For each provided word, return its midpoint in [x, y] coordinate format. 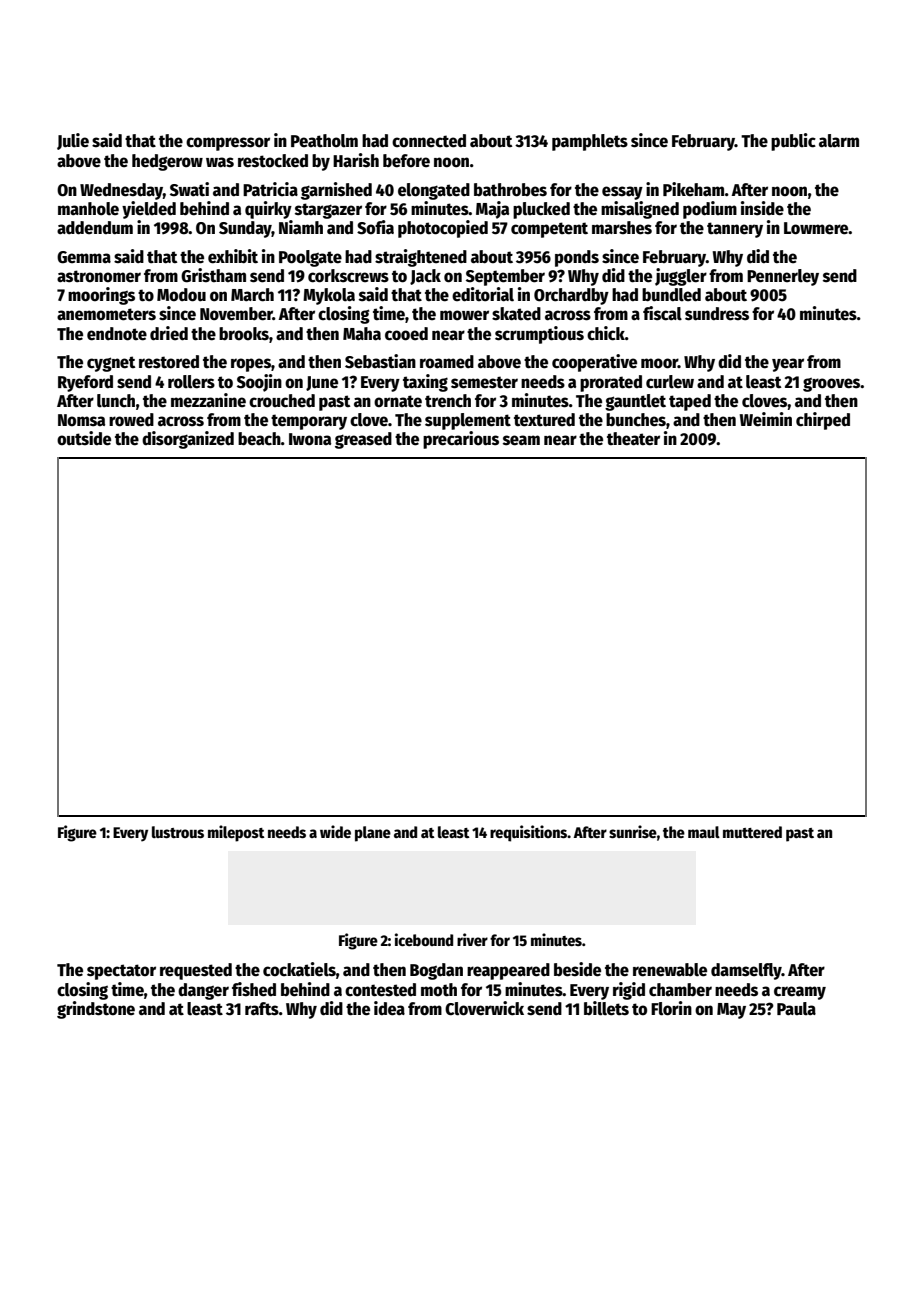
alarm [839, 141]
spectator [121, 972]
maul [704, 832]
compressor [228, 144]
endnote [117, 334]
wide [335, 831]
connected [429, 141]
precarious [461, 440]
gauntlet [635, 402]
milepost [236, 833]
